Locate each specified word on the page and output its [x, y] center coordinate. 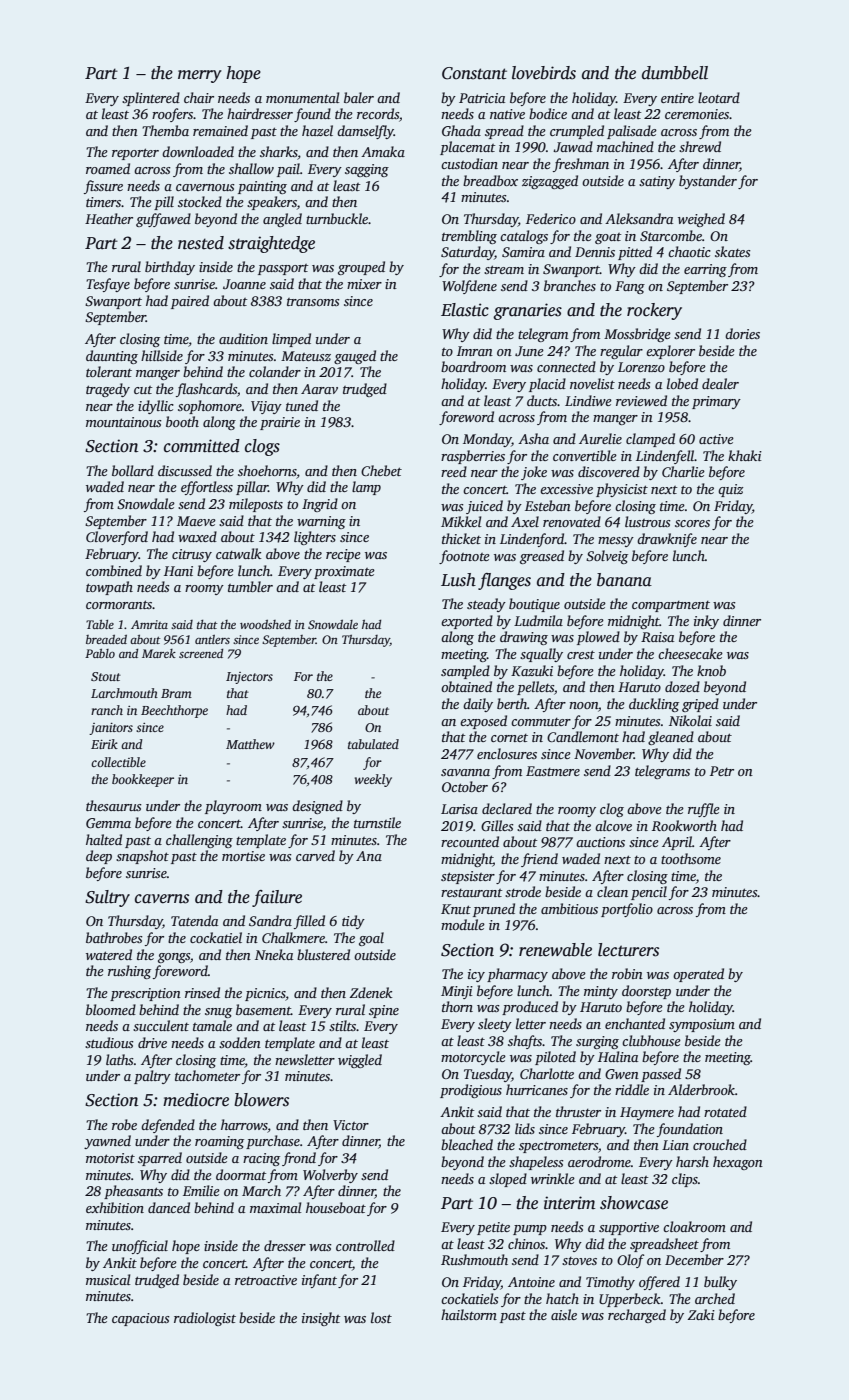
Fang [630, 287]
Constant [474, 73]
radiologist [205, 1319]
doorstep [646, 992]
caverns [162, 899]
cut [143, 390]
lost [381, 1317]
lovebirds [544, 73]
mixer [364, 284]
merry [200, 76]
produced [530, 1008]
